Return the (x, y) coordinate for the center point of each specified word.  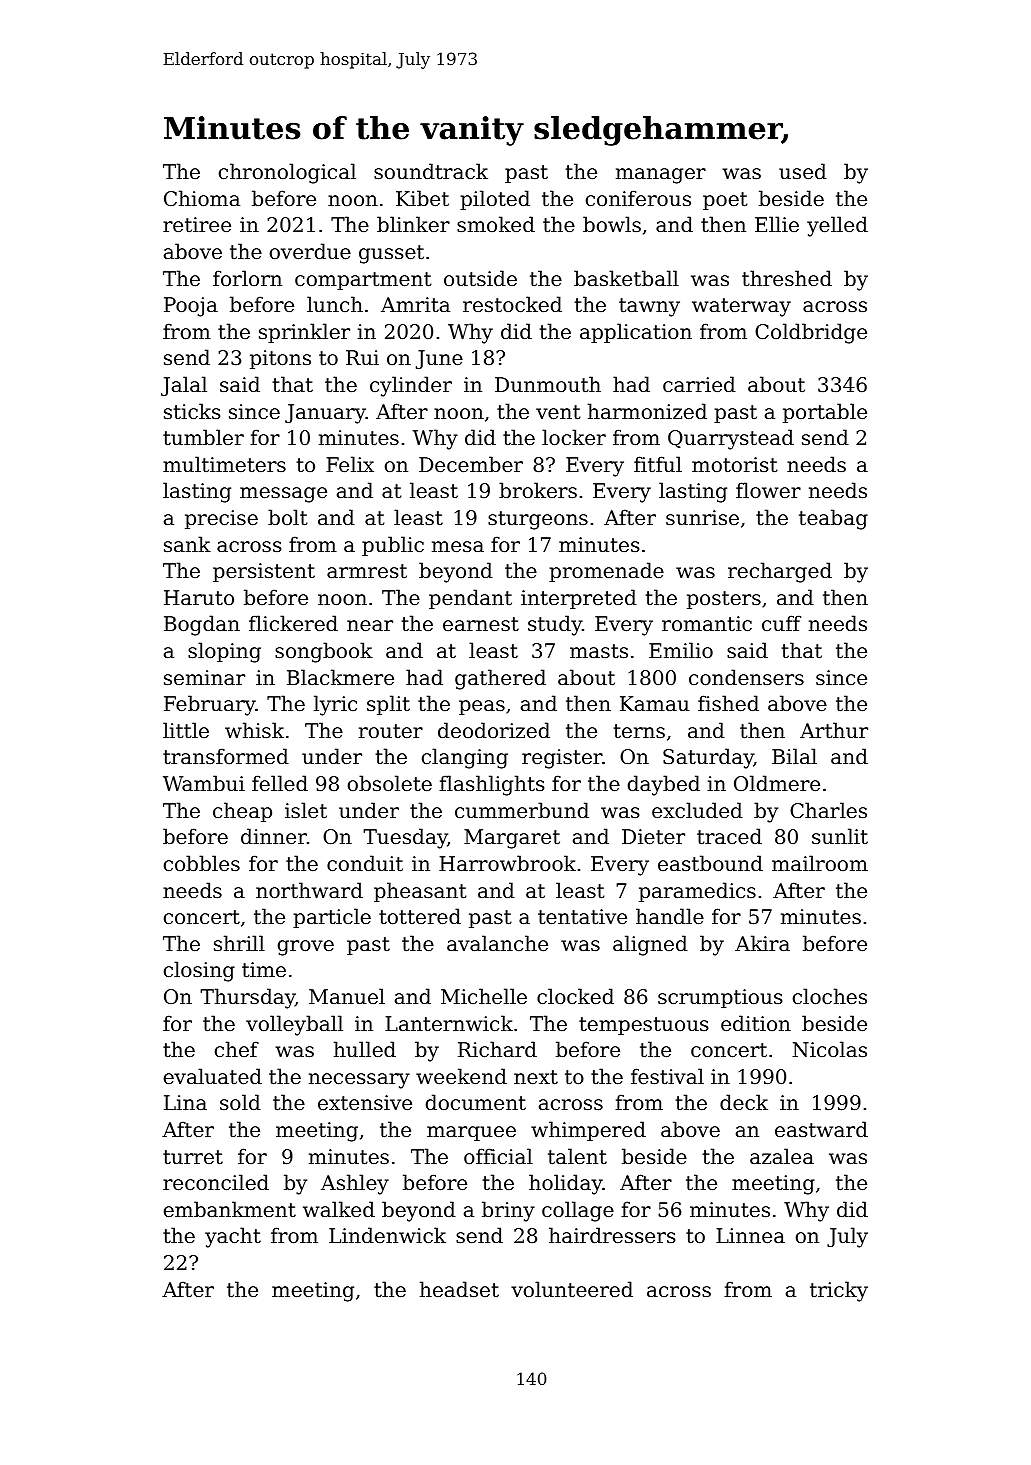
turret (193, 1157)
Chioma (202, 198)
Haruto (199, 597)
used (803, 171)
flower (768, 490)
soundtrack (431, 171)
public (393, 546)
